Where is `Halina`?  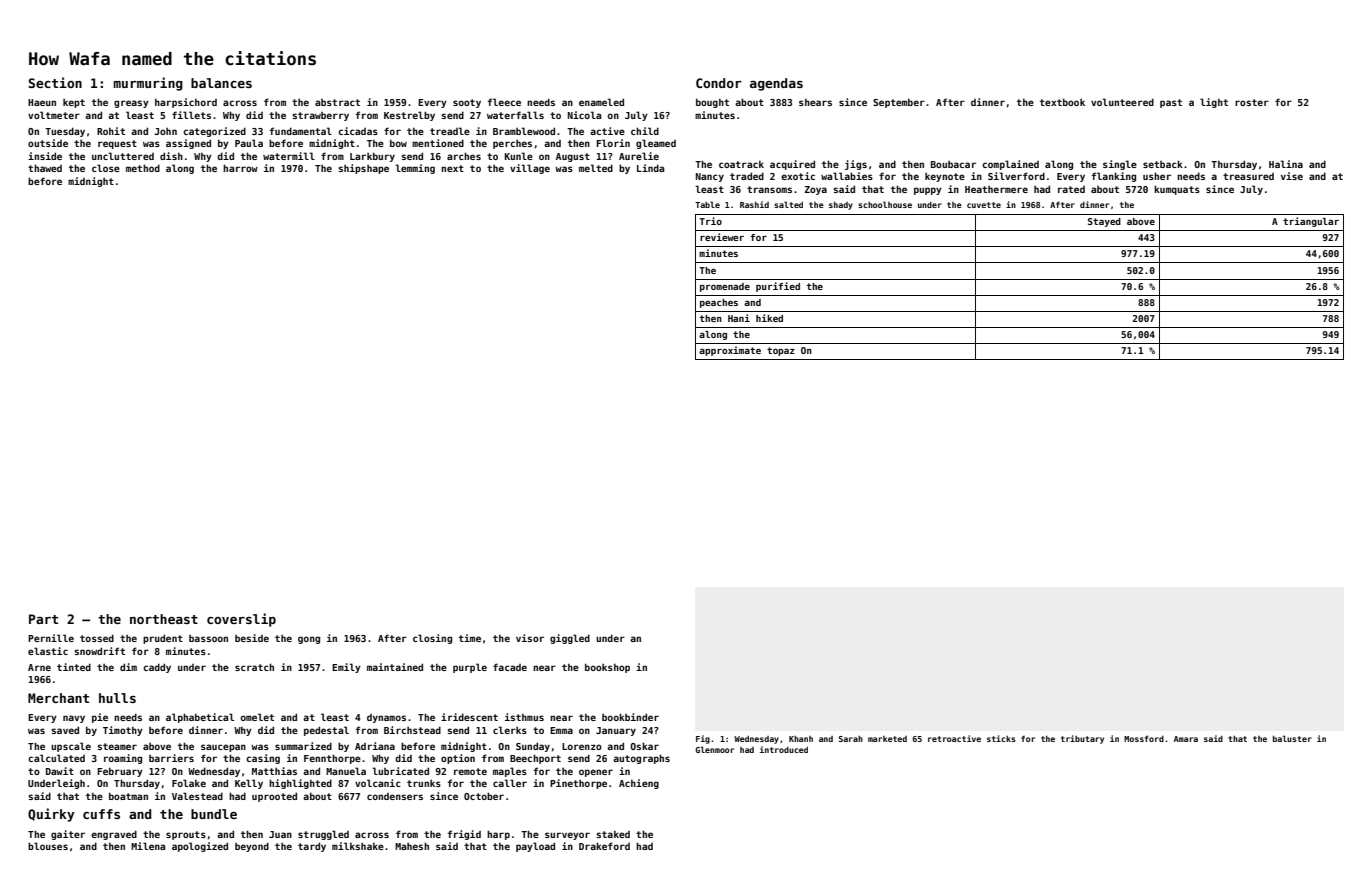
Halina is located at coordinates (1286, 164).
